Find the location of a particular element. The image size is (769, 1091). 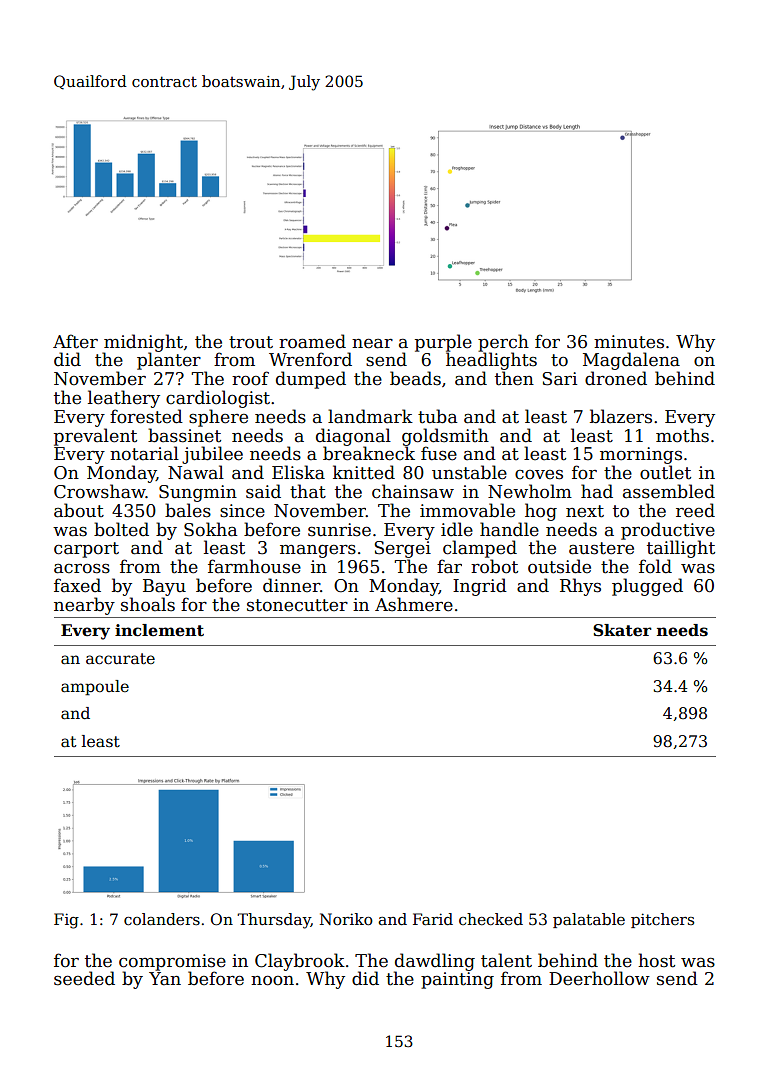

Sergei is located at coordinates (402, 549).
